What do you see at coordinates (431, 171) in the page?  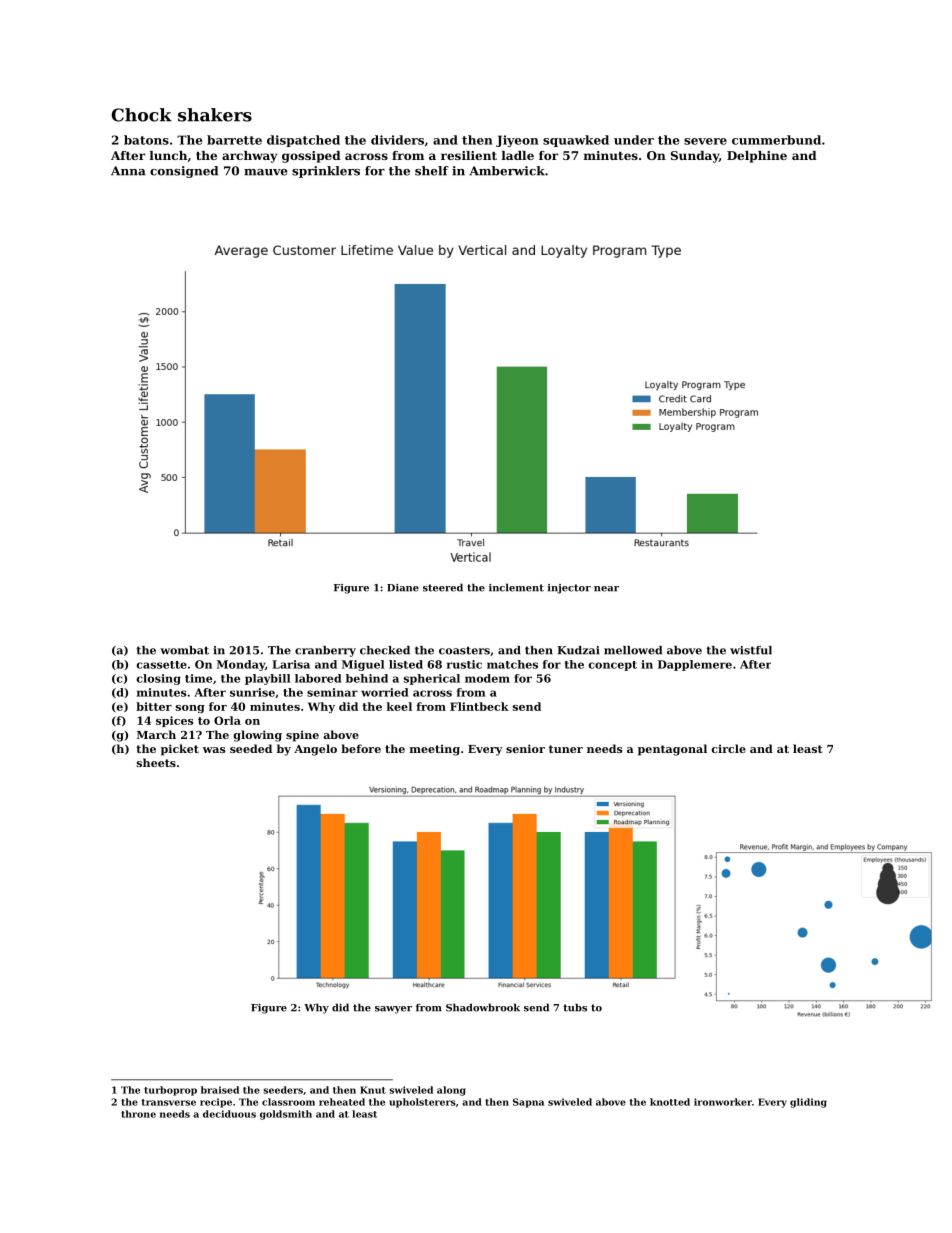 I see `shelf` at bounding box center [431, 171].
